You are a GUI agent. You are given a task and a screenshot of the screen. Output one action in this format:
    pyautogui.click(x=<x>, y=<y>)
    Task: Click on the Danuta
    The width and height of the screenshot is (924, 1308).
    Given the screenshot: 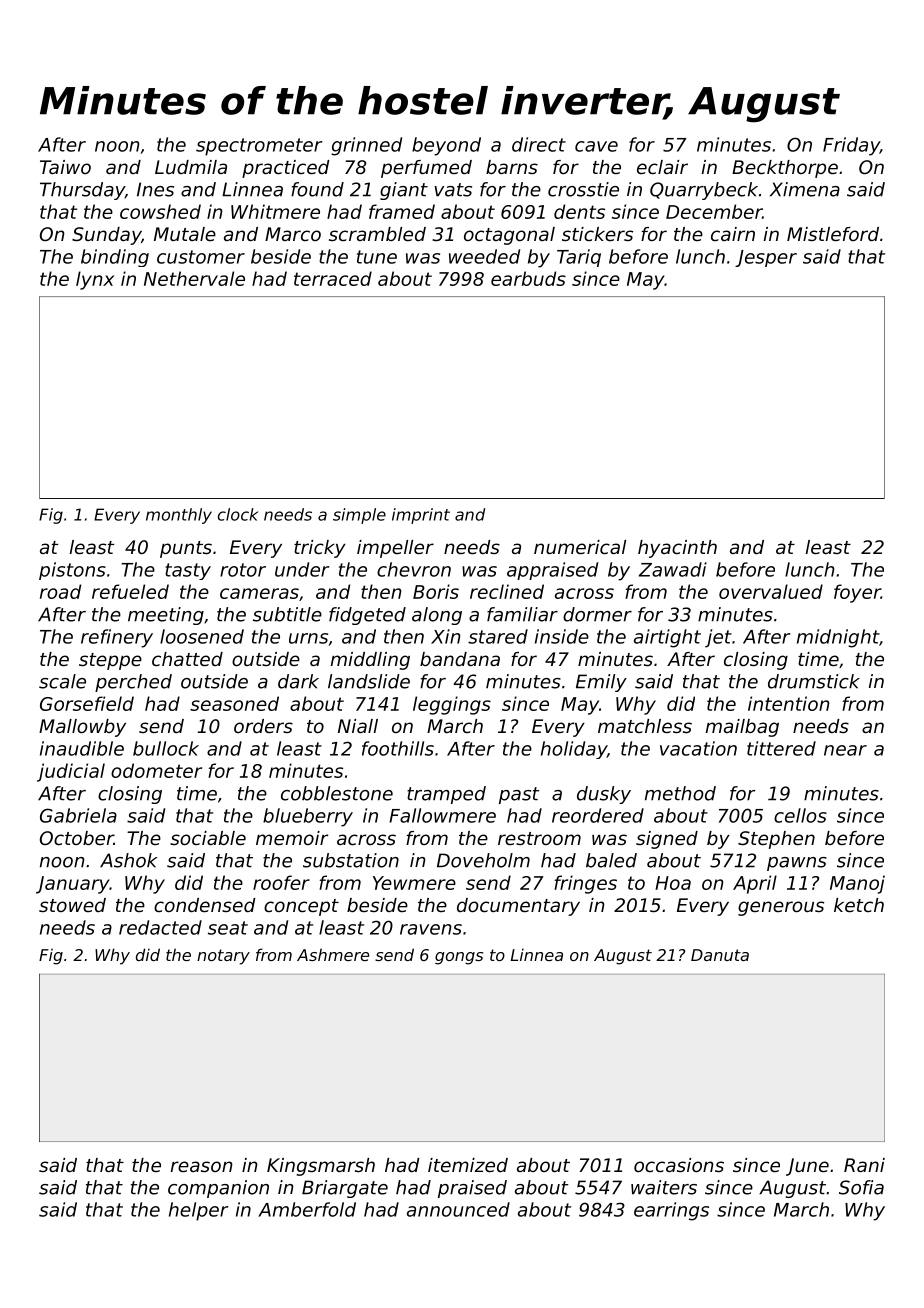 What is the action you would take?
    pyautogui.click(x=720, y=955)
